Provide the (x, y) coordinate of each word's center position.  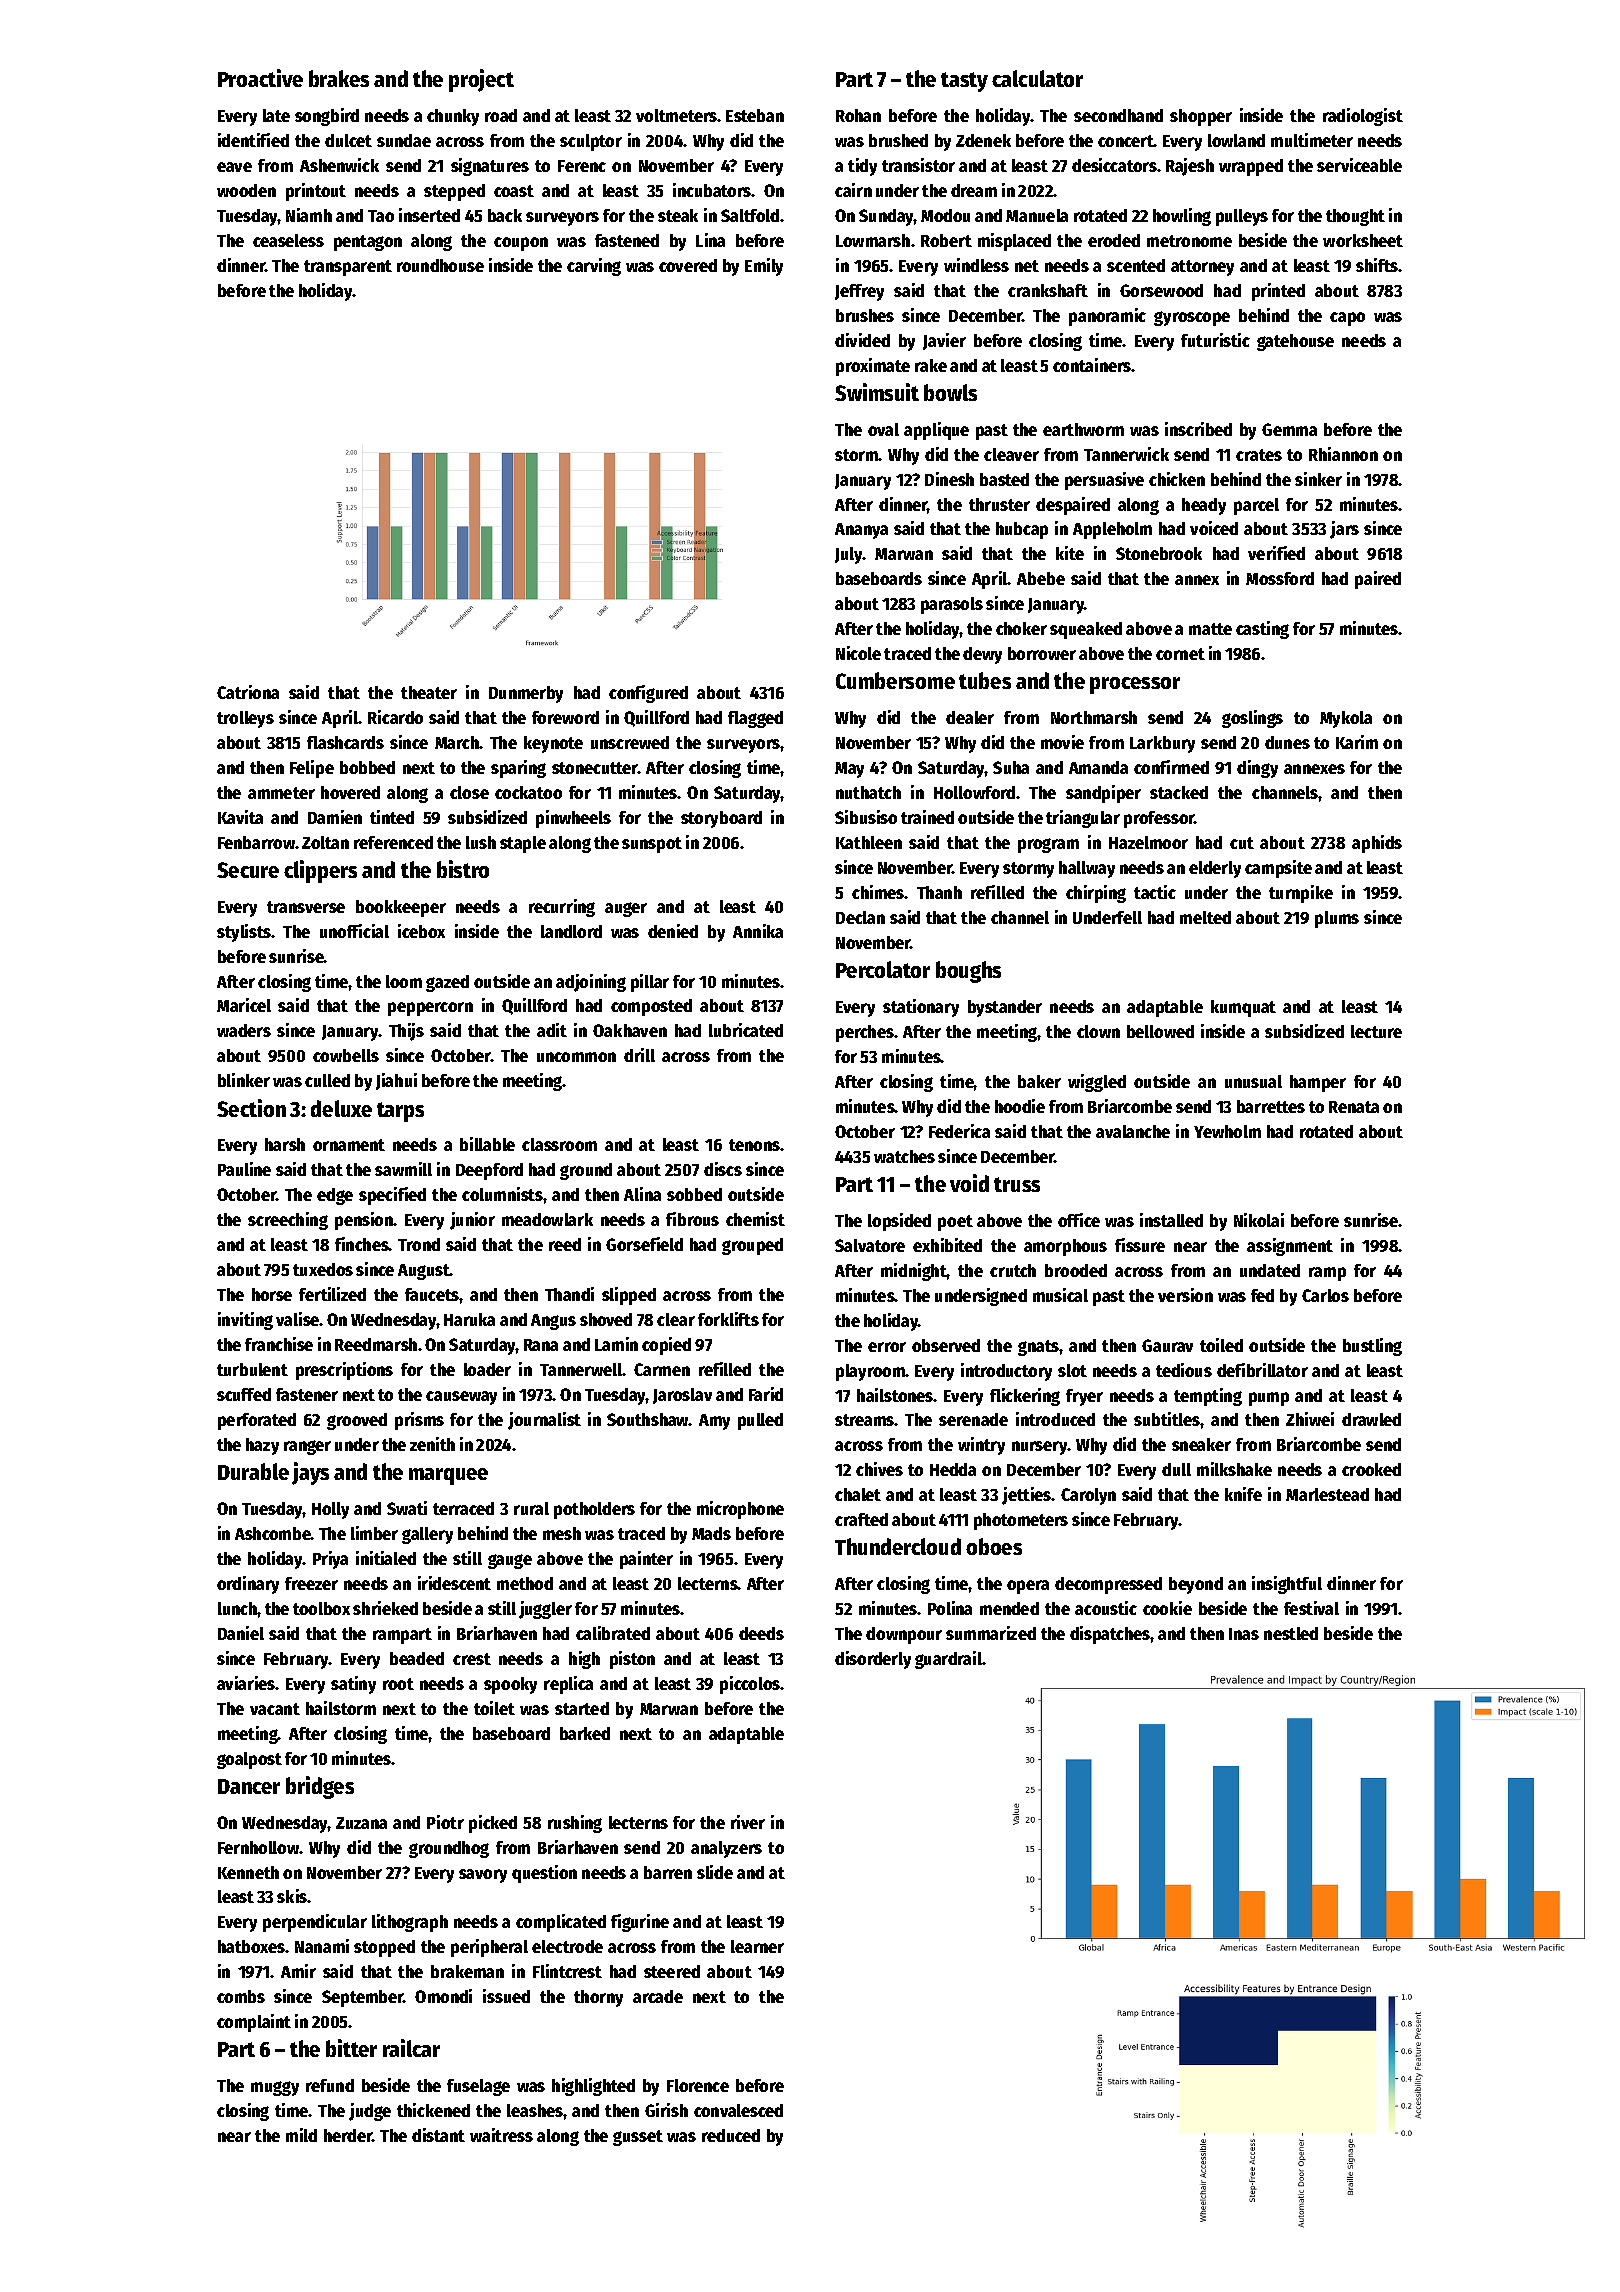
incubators (712, 190)
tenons (754, 1145)
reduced (731, 2135)
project (481, 80)
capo (1347, 319)
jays (310, 1473)
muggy (275, 2088)
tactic (1155, 892)
